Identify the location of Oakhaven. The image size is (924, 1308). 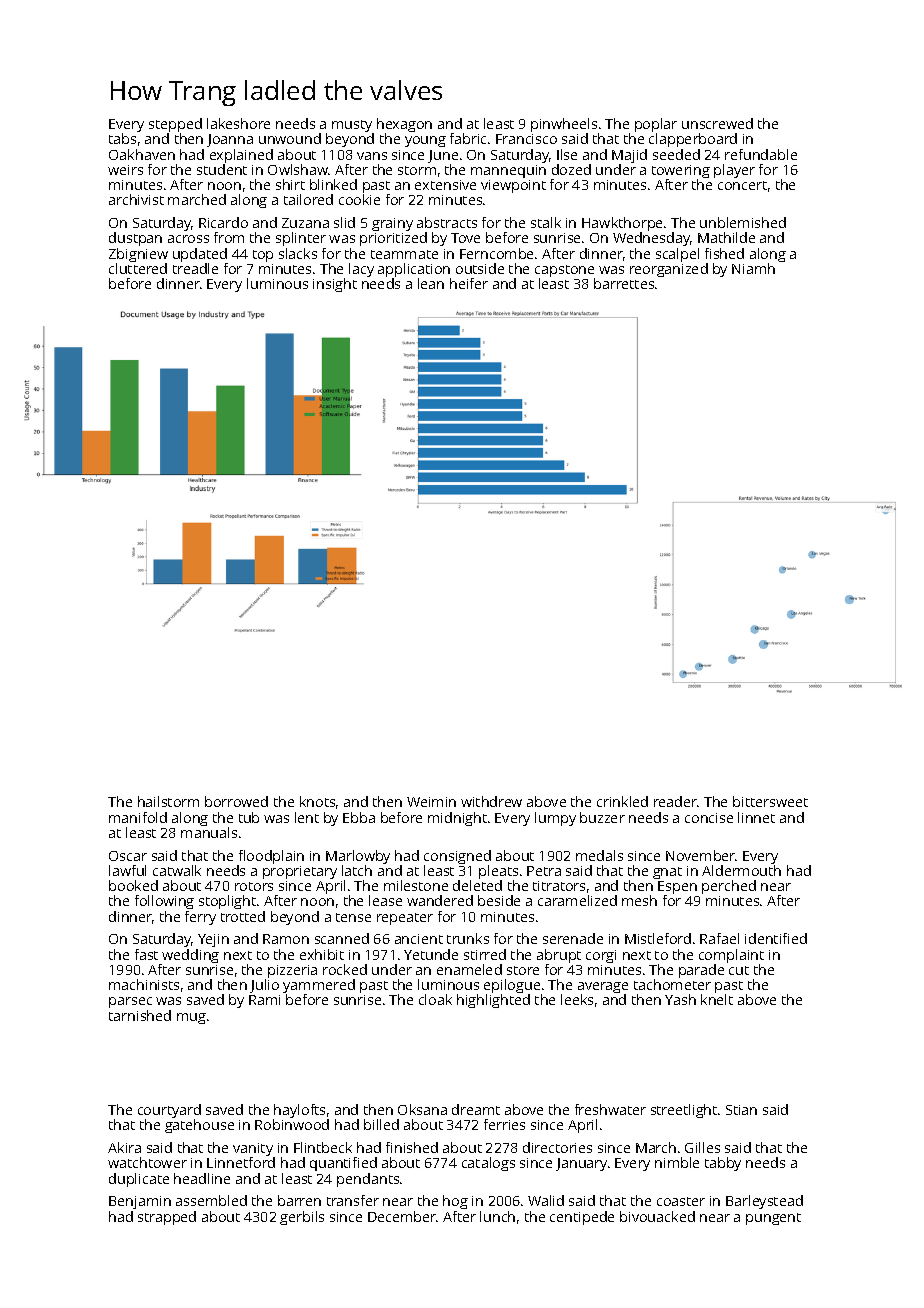
(142, 154).
